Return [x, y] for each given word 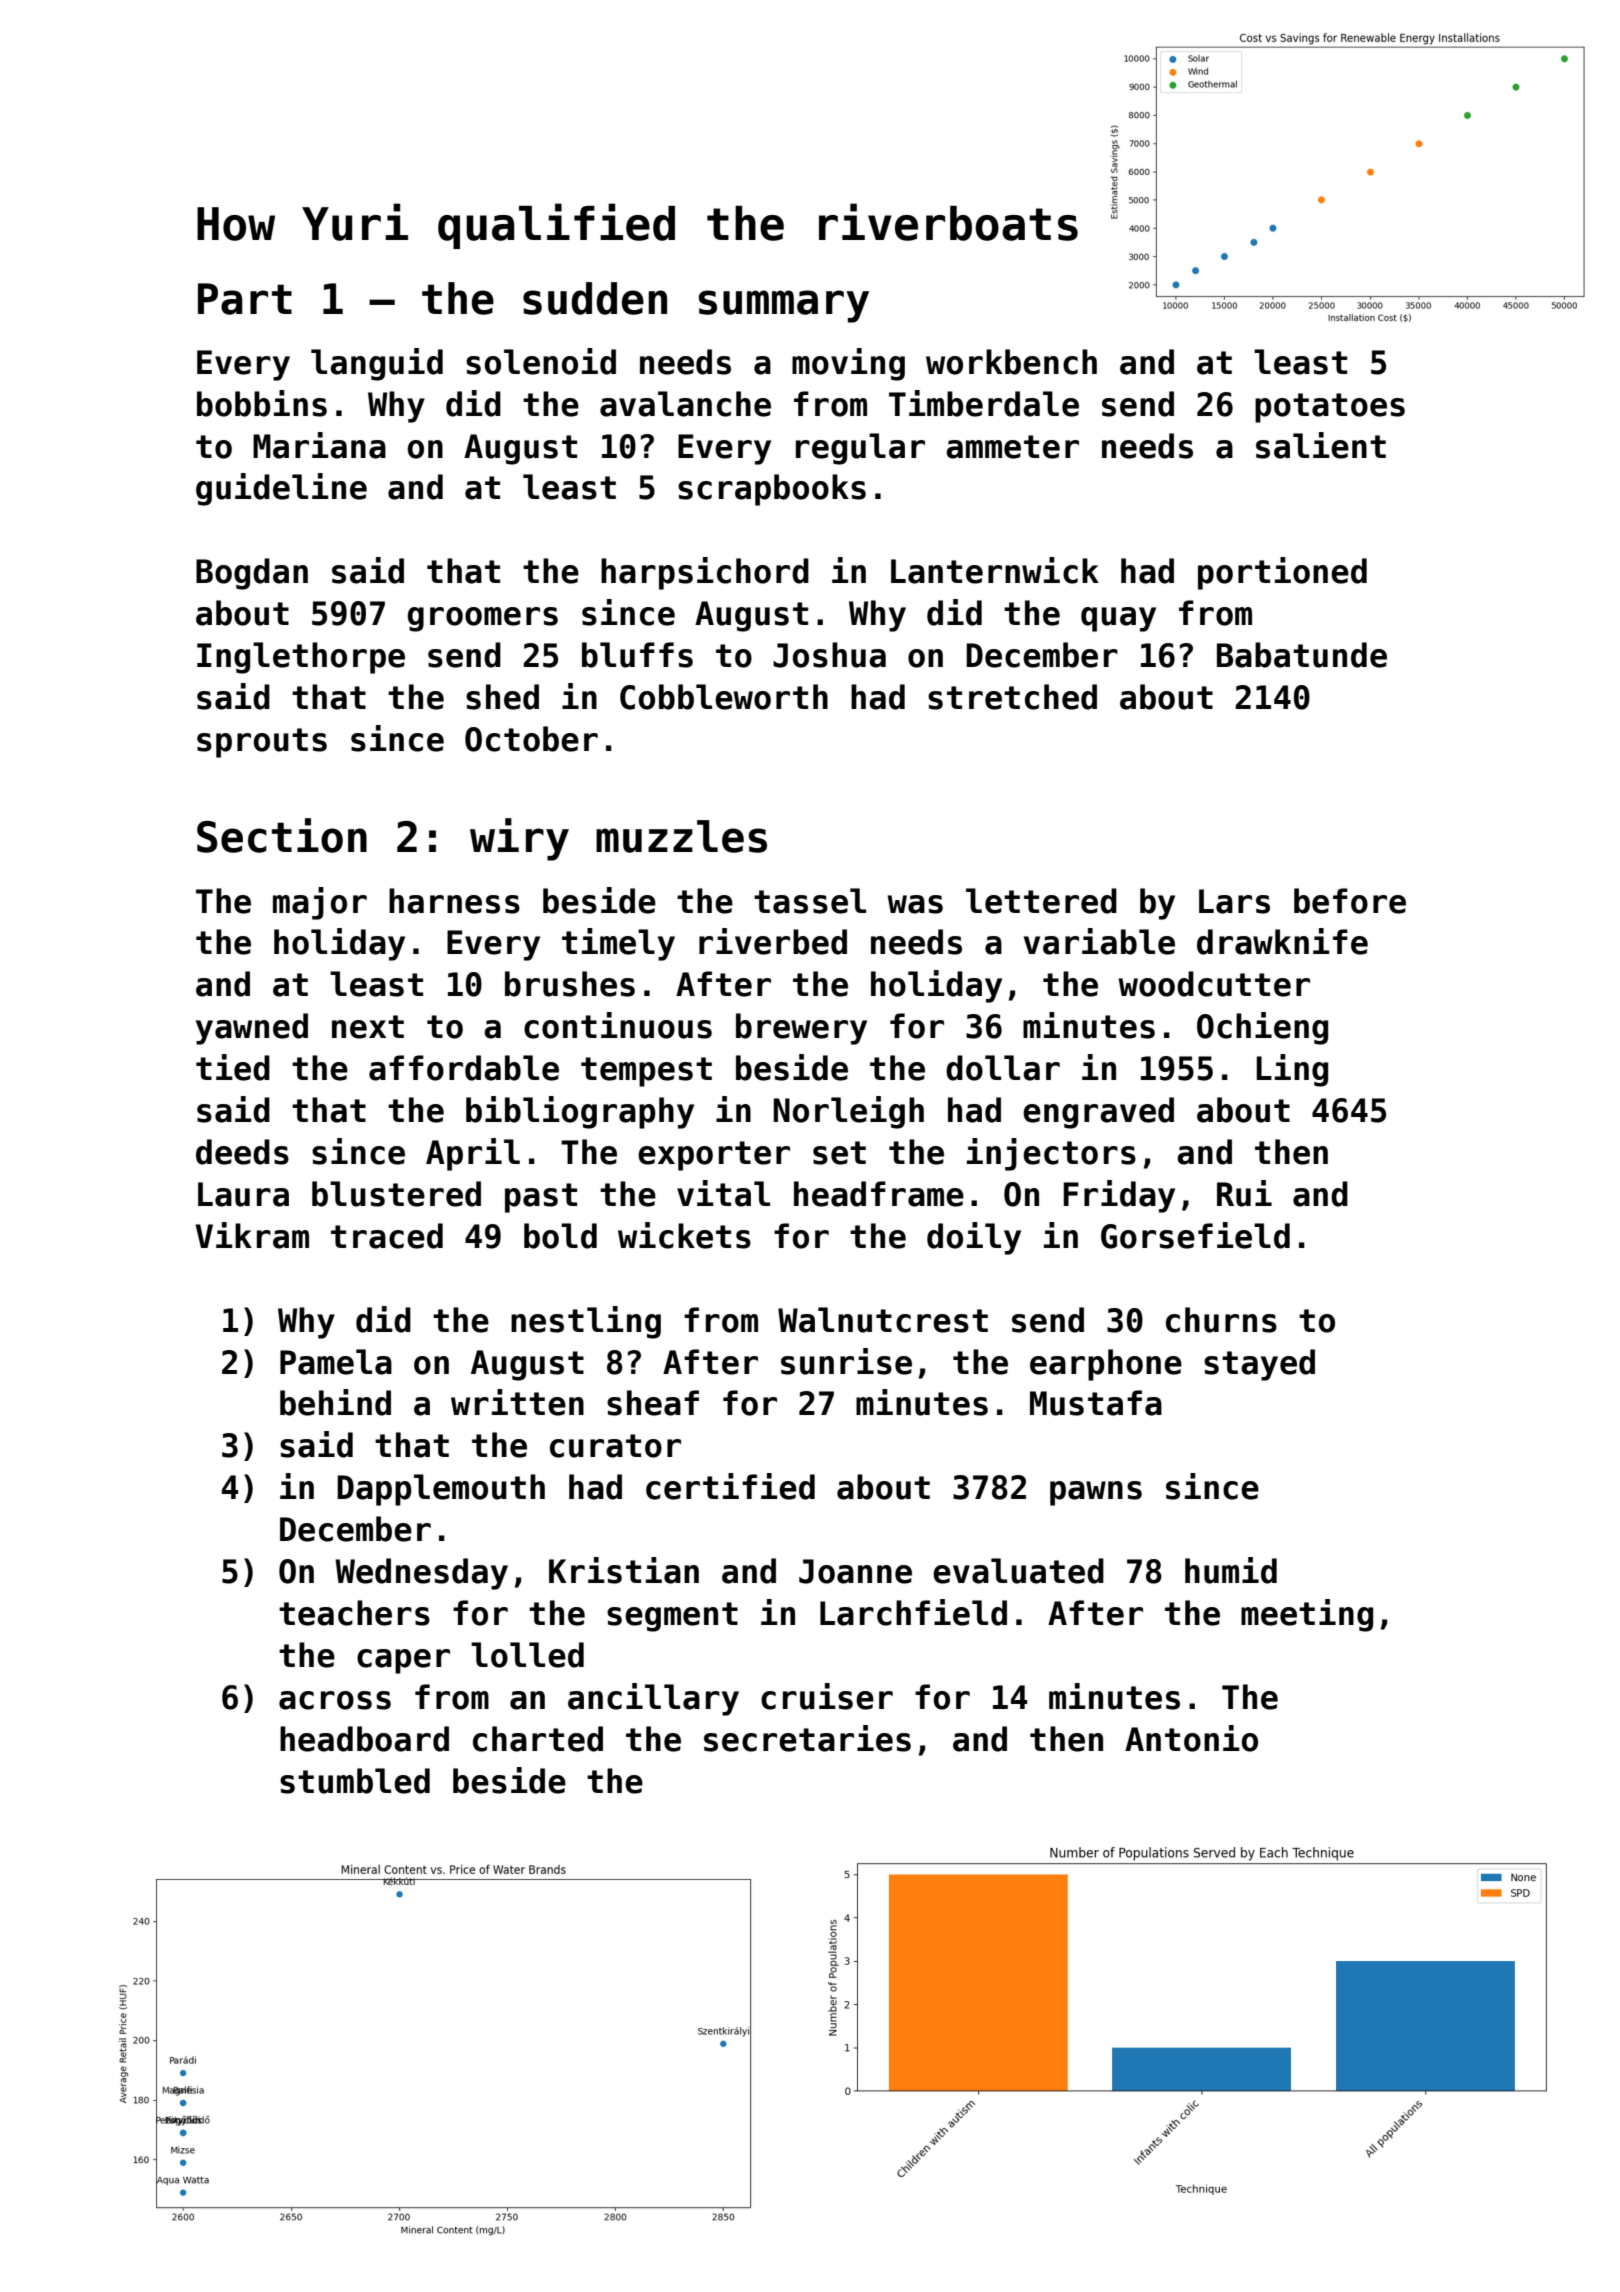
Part [245, 299]
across [335, 1700]
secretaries [807, 1738]
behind [335, 1402]
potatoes [1330, 408]
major [320, 903]
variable [1099, 941]
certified [730, 1486]
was [915, 904]
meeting [1307, 1615]
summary [783, 306]
